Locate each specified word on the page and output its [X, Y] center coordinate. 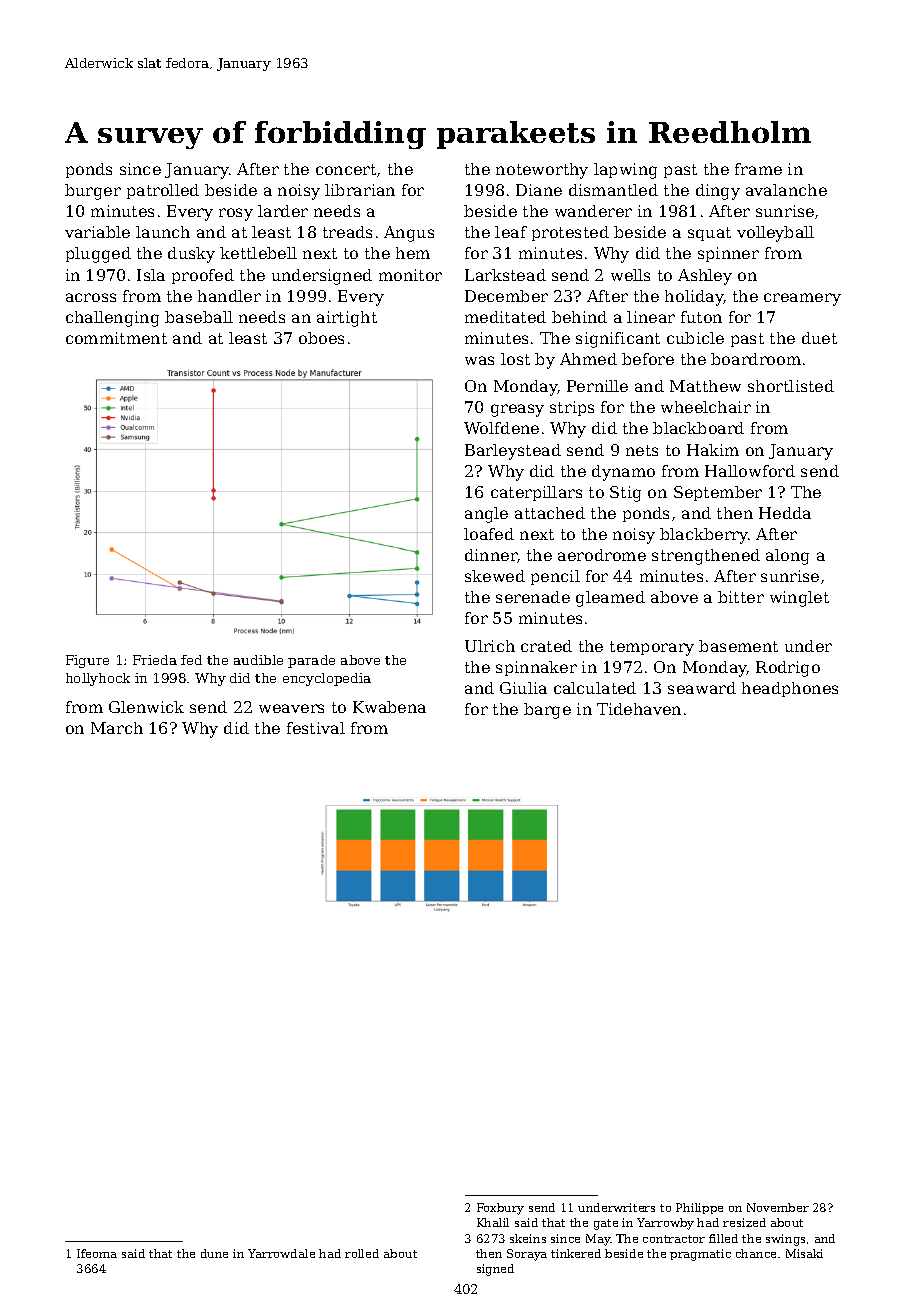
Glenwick [146, 707]
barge [547, 711]
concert [346, 169]
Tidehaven [639, 709]
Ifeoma [97, 1253]
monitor [410, 275]
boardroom [756, 359]
